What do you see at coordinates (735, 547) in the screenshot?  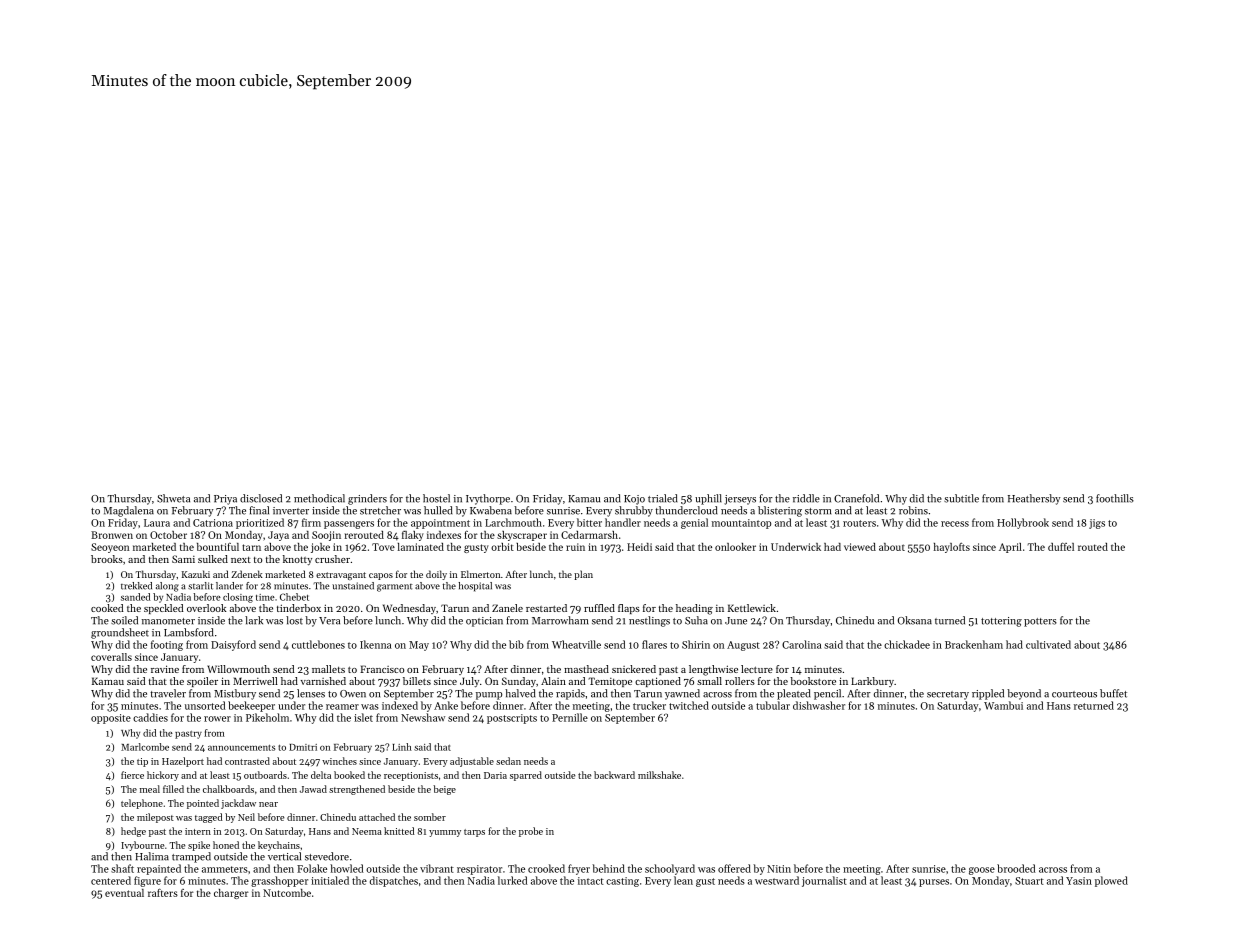 I see `onlooker` at bounding box center [735, 547].
